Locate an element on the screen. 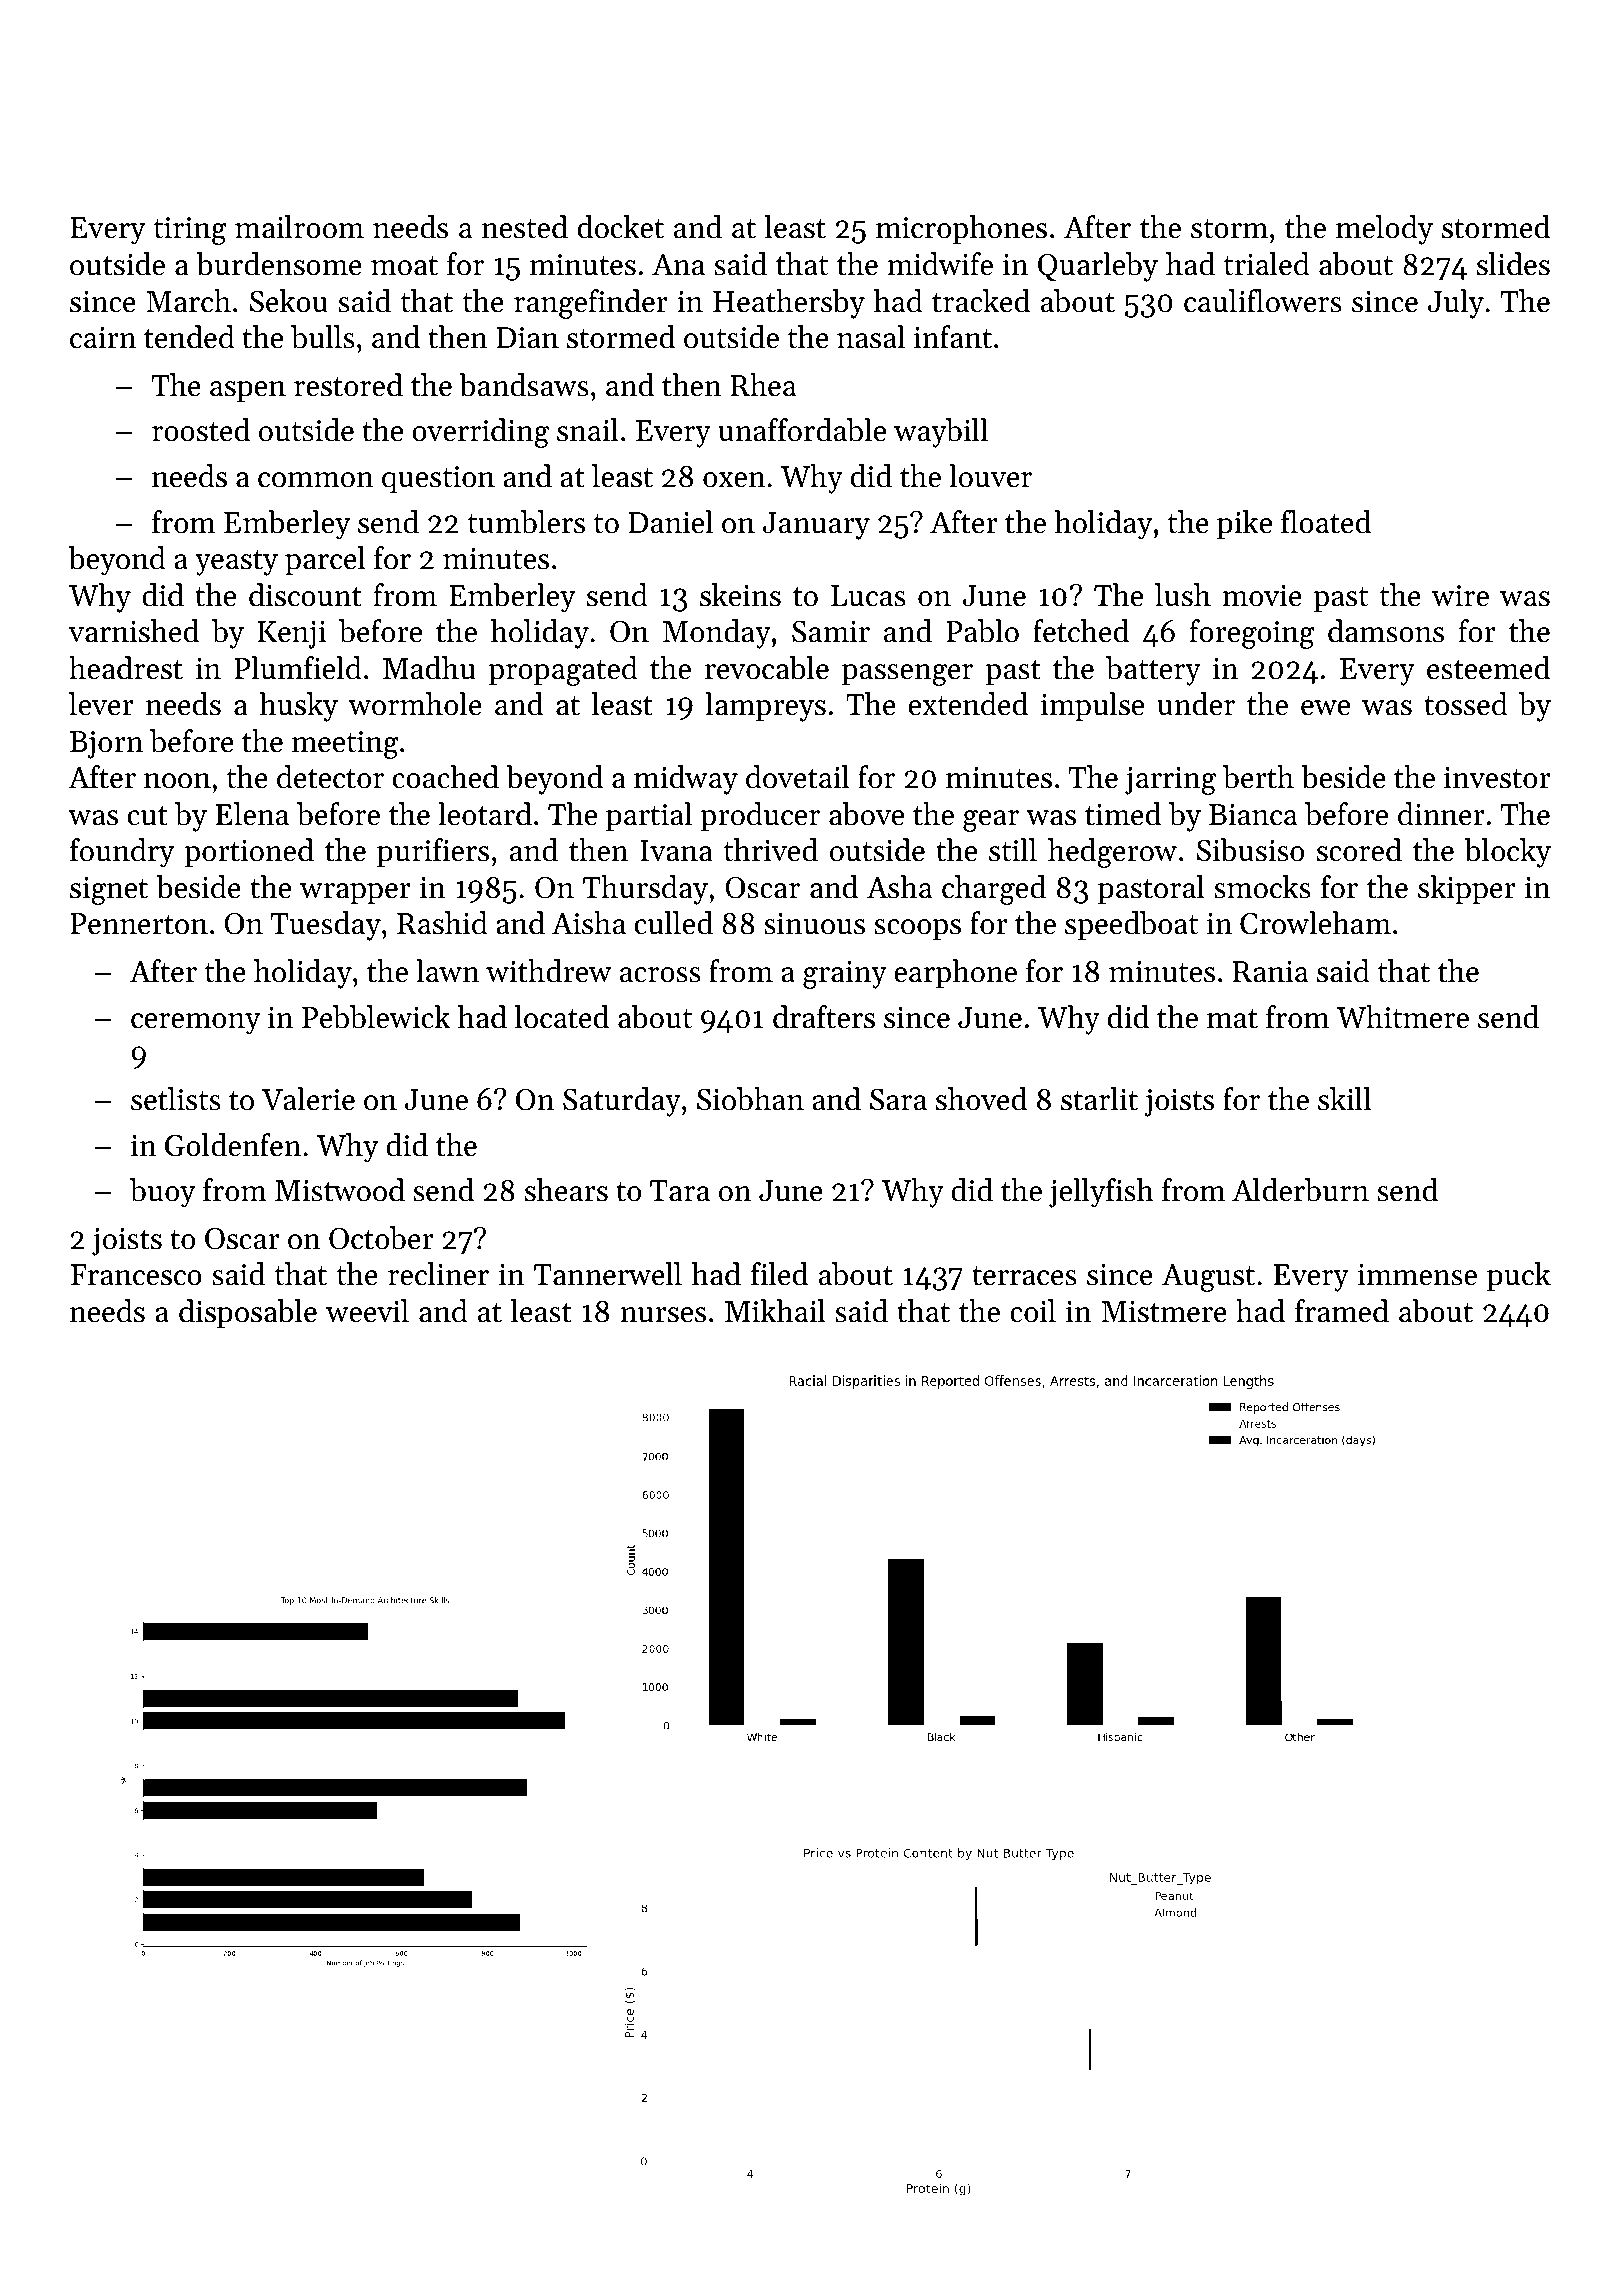 The height and width of the screenshot is (2292, 1620). culled is located at coordinates (674, 923).
